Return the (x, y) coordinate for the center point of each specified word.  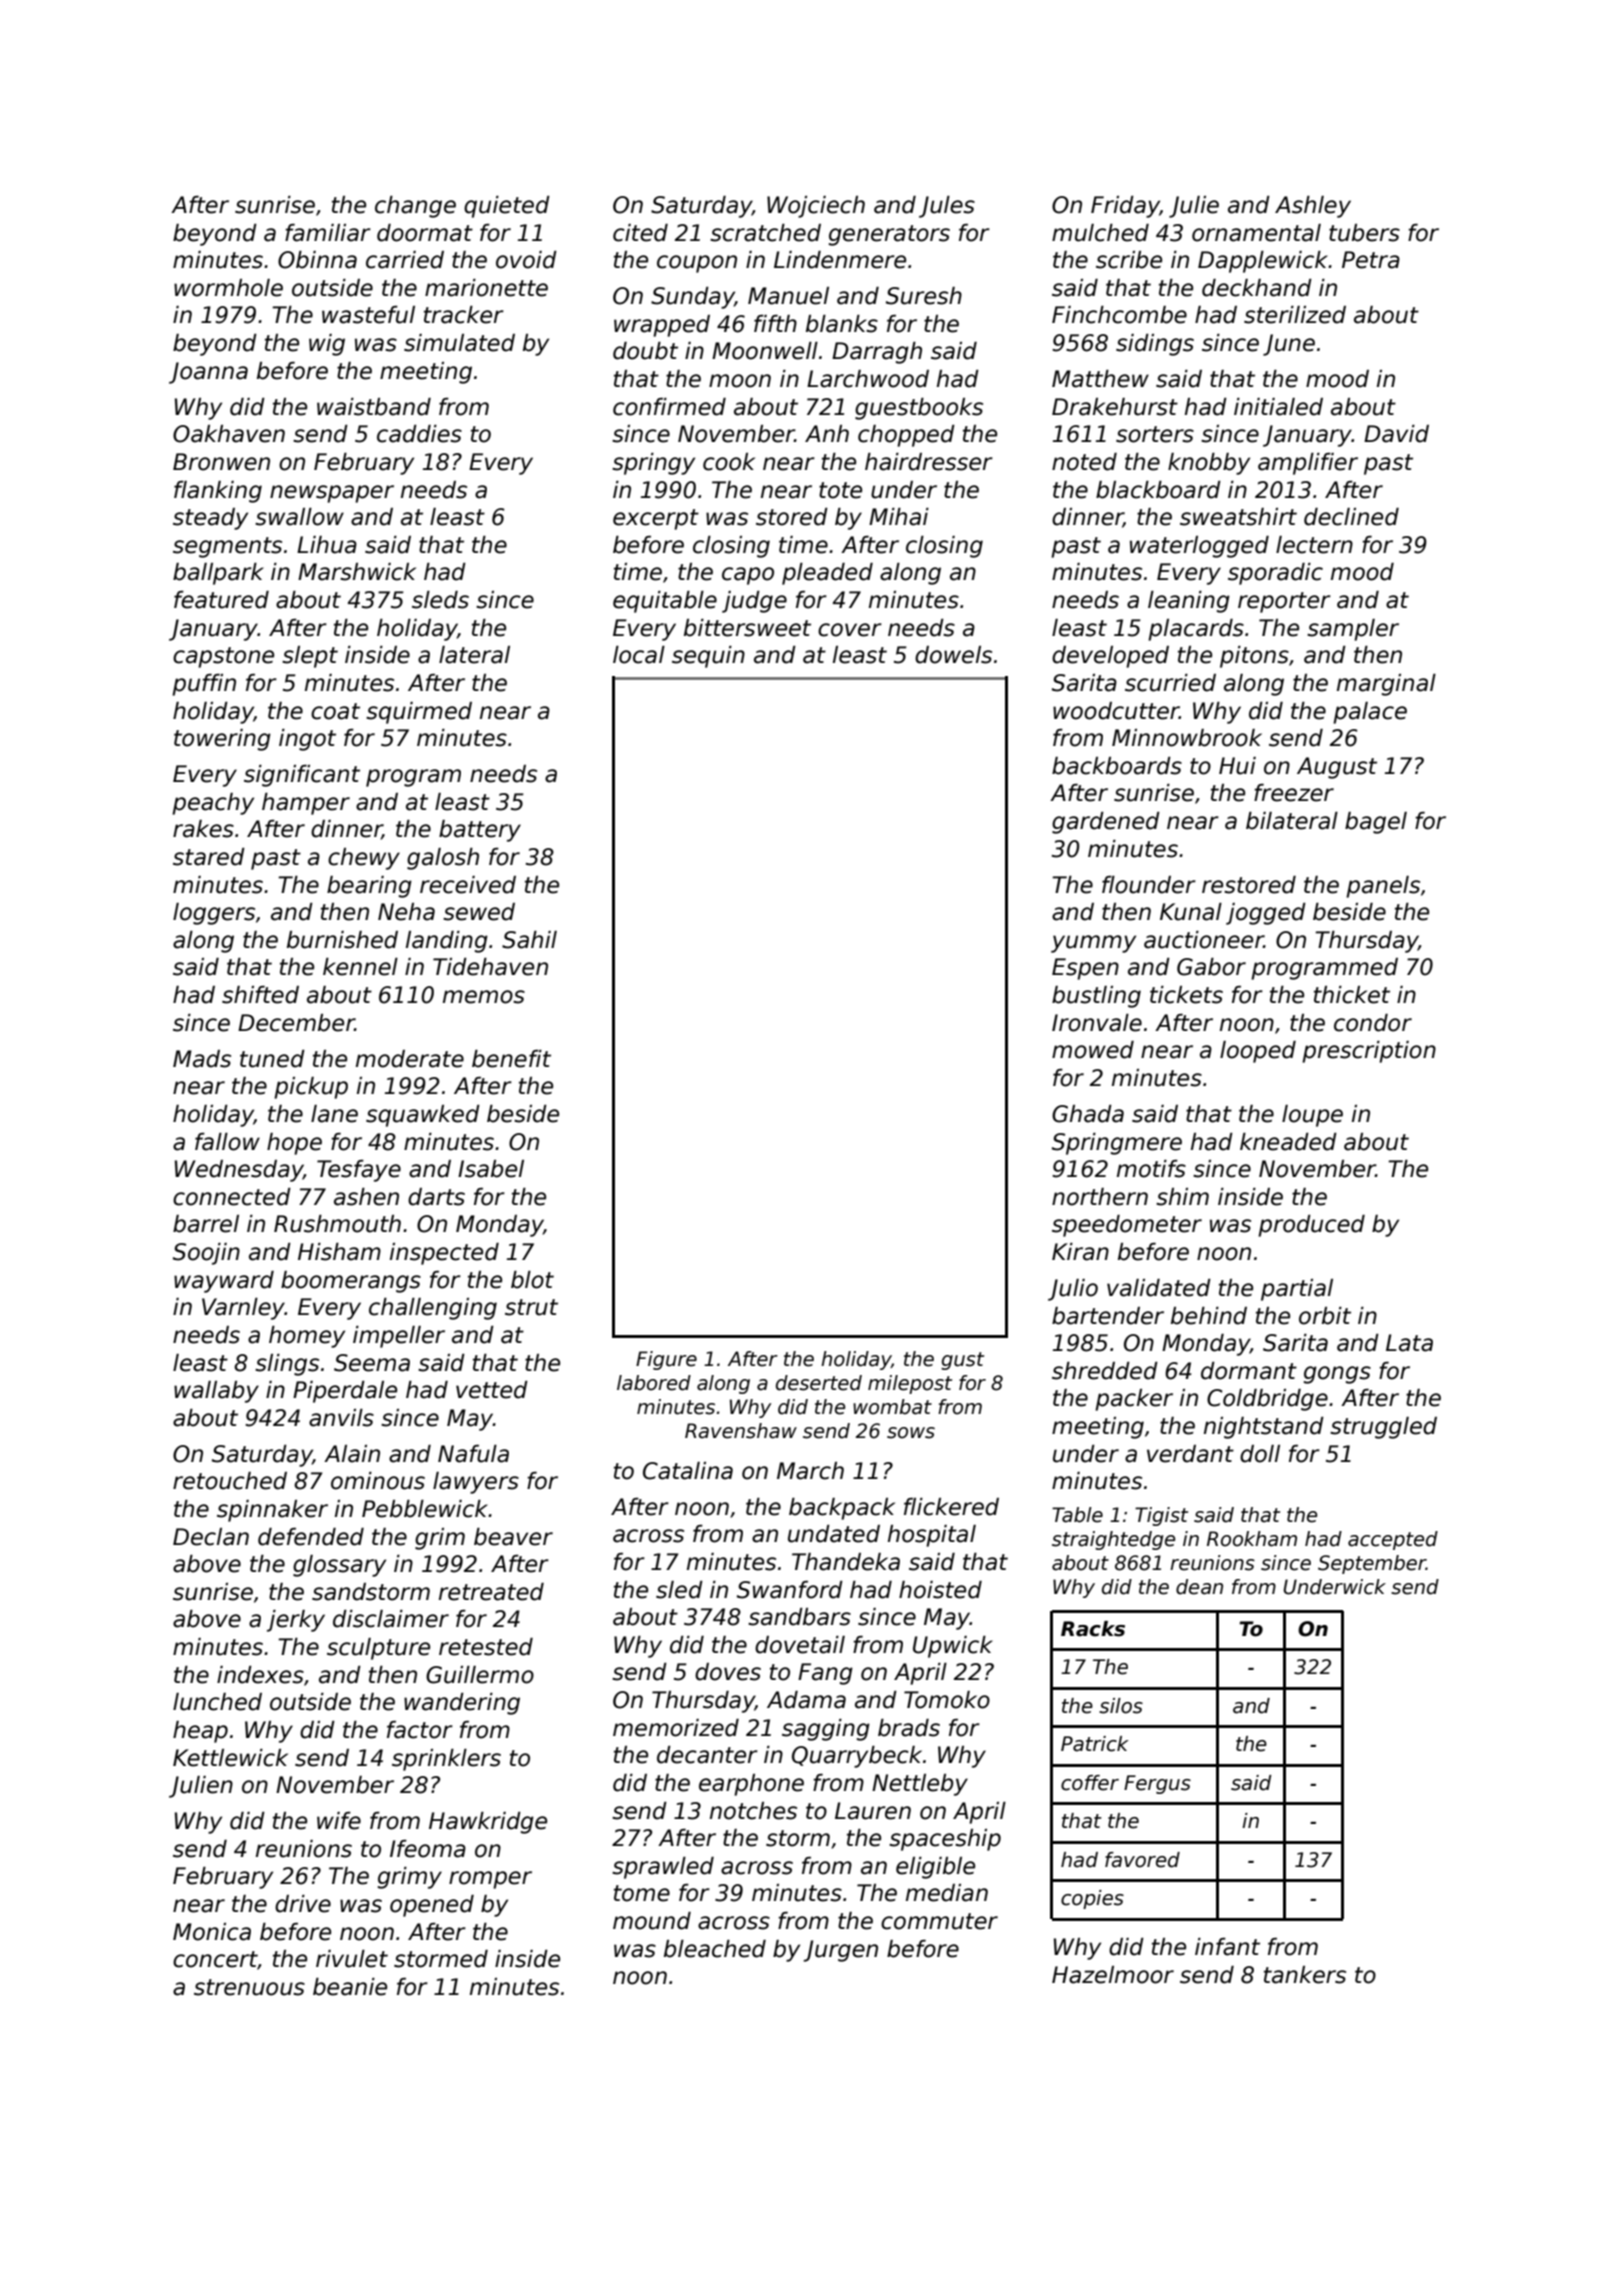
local (639, 655)
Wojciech (816, 207)
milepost (910, 1384)
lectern (1314, 545)
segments (227, 547)
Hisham (339, 1252)
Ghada (1088, 1114)
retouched (230, 1481)
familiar (328, 233)
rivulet (352, 1959)
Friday (1125, 207)
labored (654, 1383)
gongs (1337, 1375)
